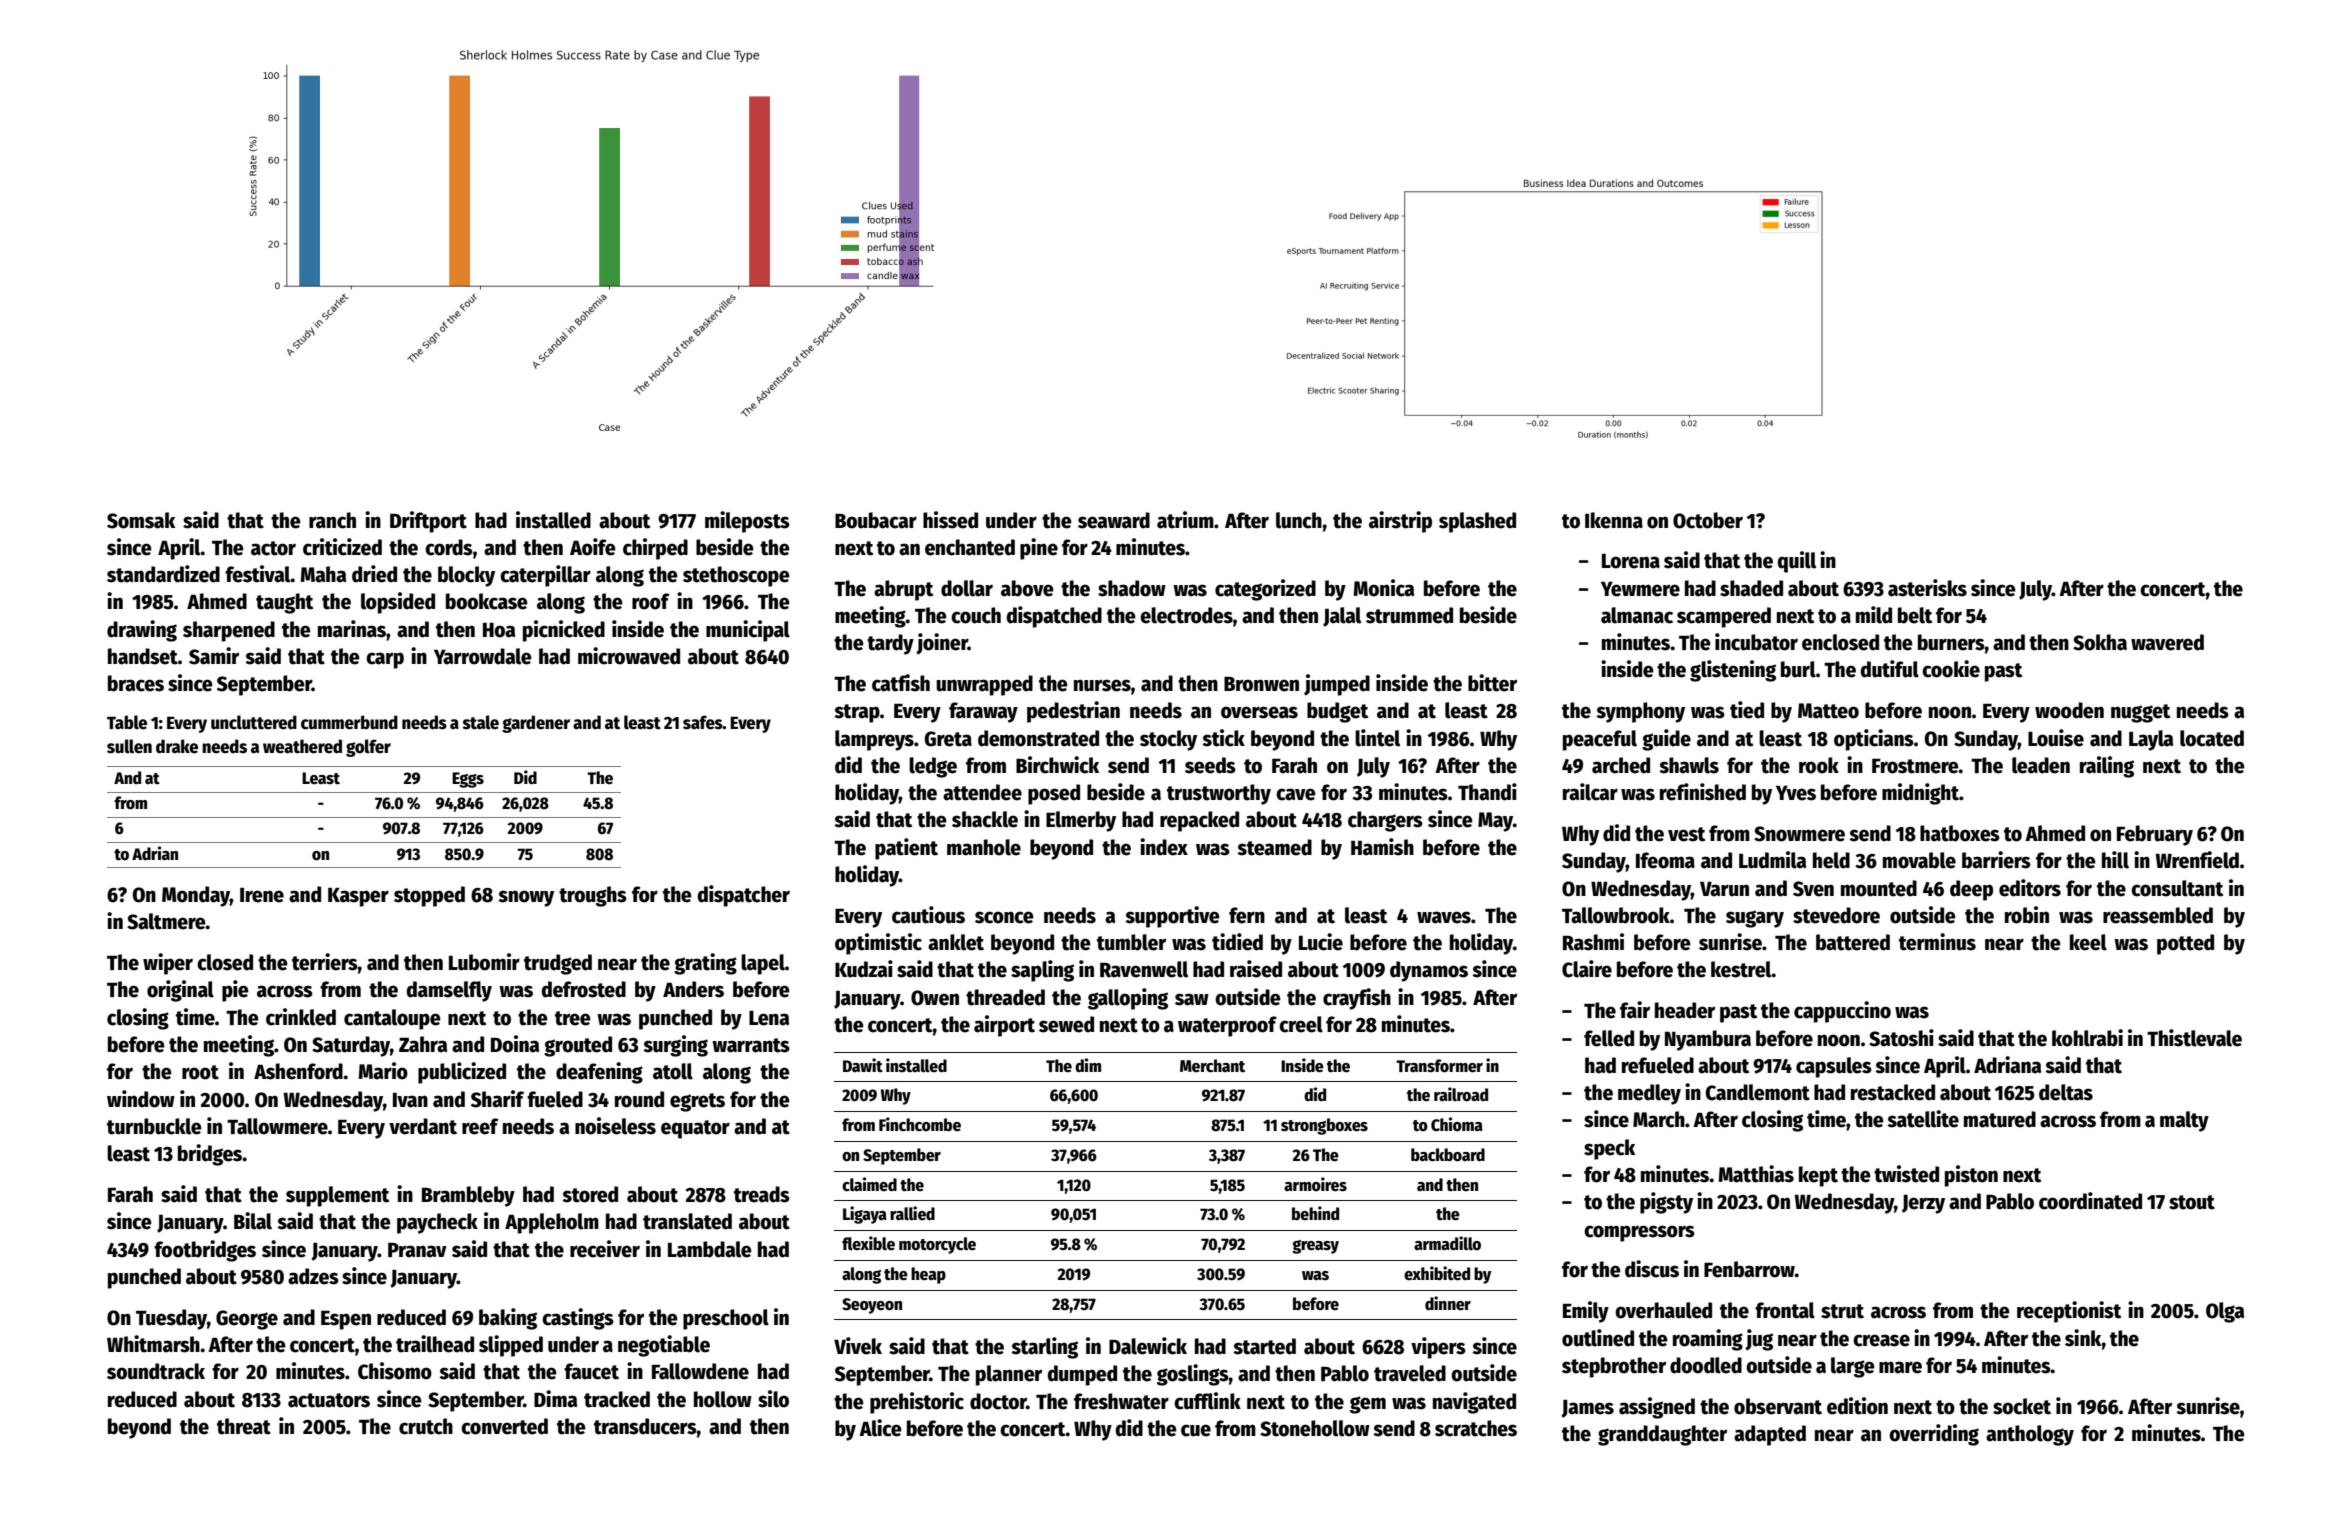  Describe the element at coordinates (1666, 1203) in the screenshot. I see `pigsty` at that location.
